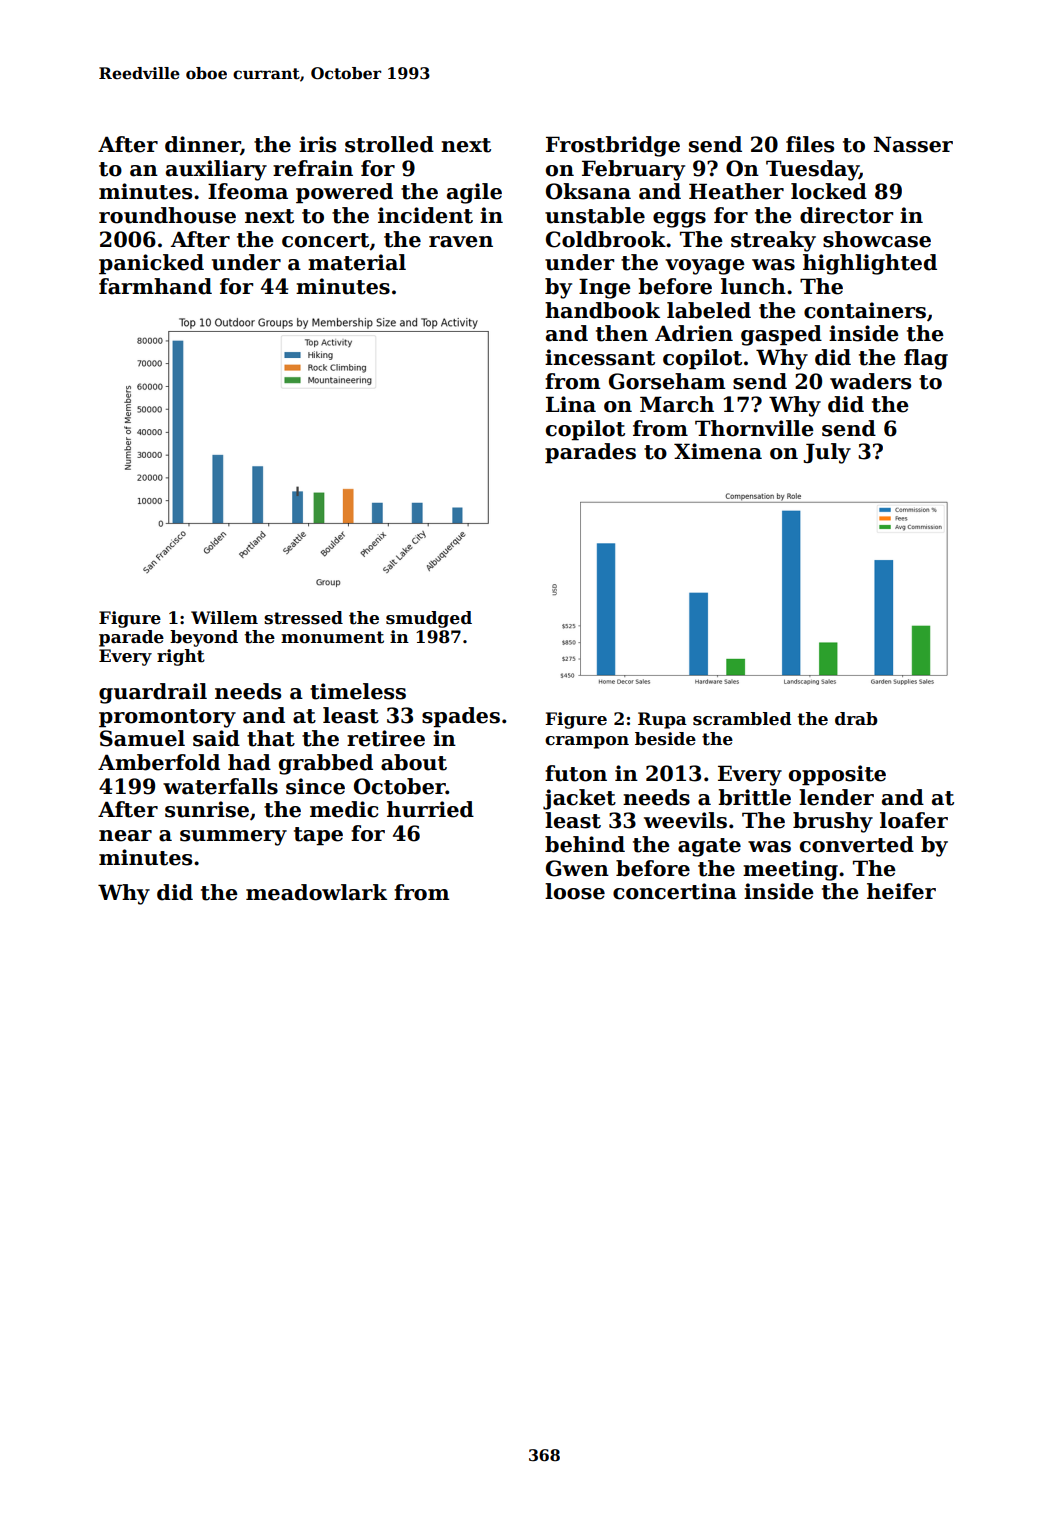 Image resolution: width=1056 pixels, height=1530 pixels. What do you see at coordinates (913, 144) in the page?
I see `Nasser` at bounding box center [913, 144].
